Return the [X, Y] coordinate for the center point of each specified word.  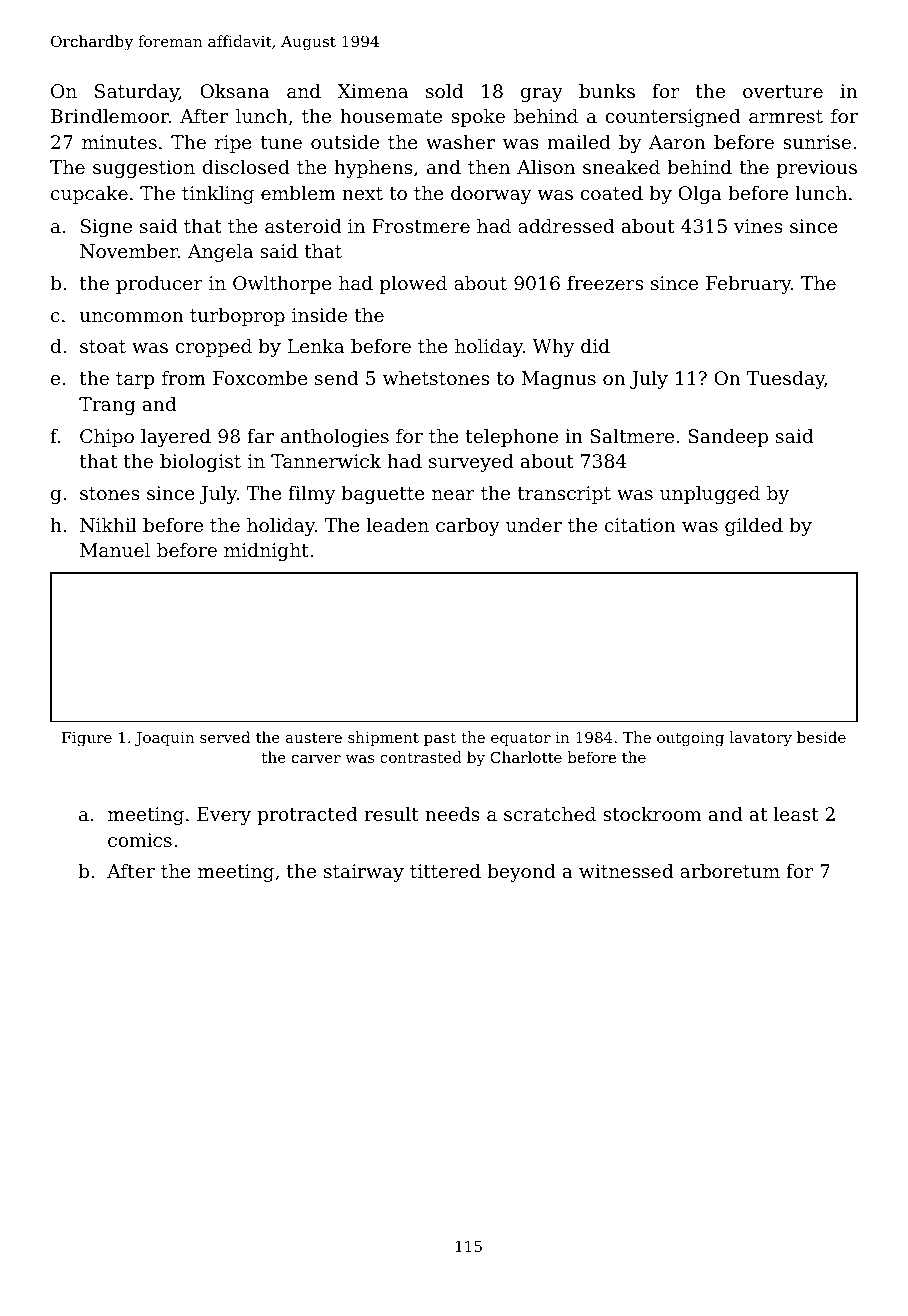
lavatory [761, 739]
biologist [200, 463]
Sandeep [728, 438]
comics [140, 840]
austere [314, 737]
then [489, 167]
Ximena [372, 91]
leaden [398, 525]
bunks [607, 91]
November [129, 251]
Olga [700, 195]
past [440, 739]
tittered [445, 871]
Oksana [235, 91]
